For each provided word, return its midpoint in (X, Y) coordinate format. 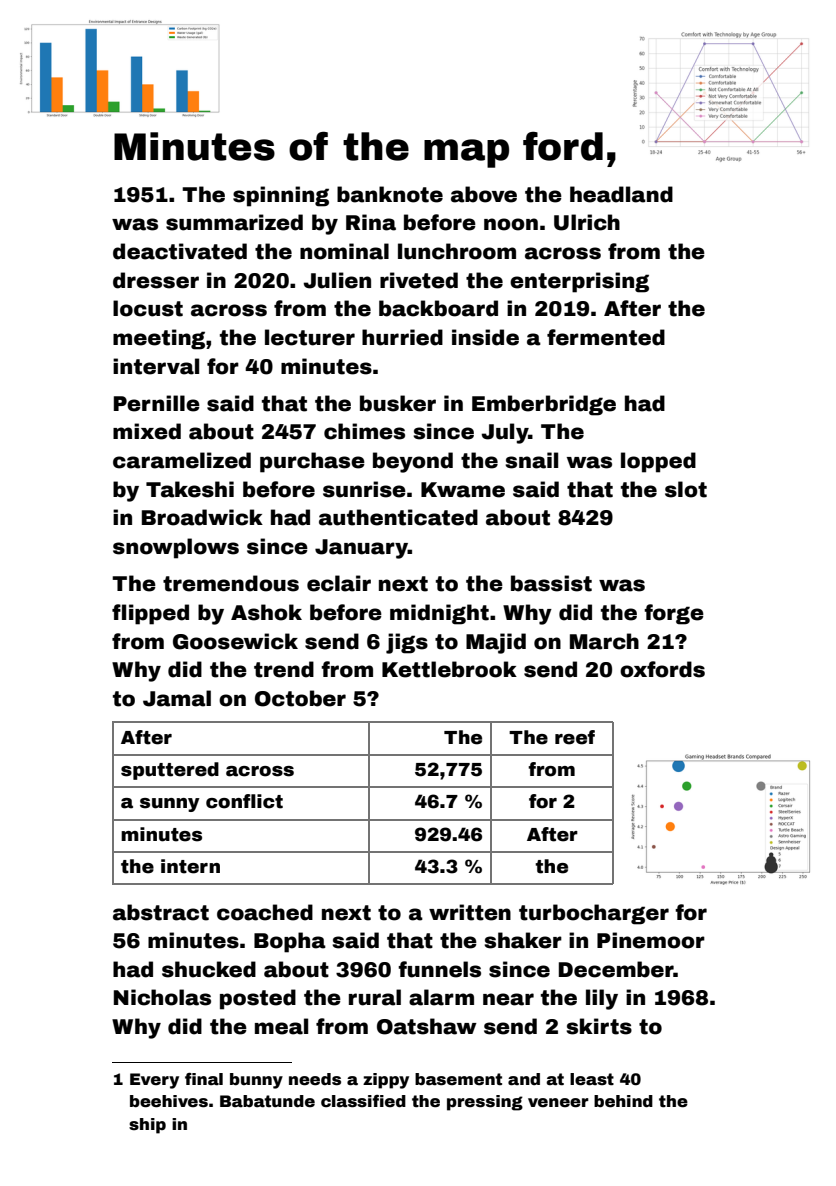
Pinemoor (651, 940)
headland (621, 194)
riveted (419, 280)
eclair (339, 583)
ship (147, 1126)
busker (398, 403)
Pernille (157, 403)
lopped (658, 462)
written (470, 912)
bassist (551, 583)
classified (363, 1101)
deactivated (180, 251)
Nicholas (162, 997)
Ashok (266, 612)
